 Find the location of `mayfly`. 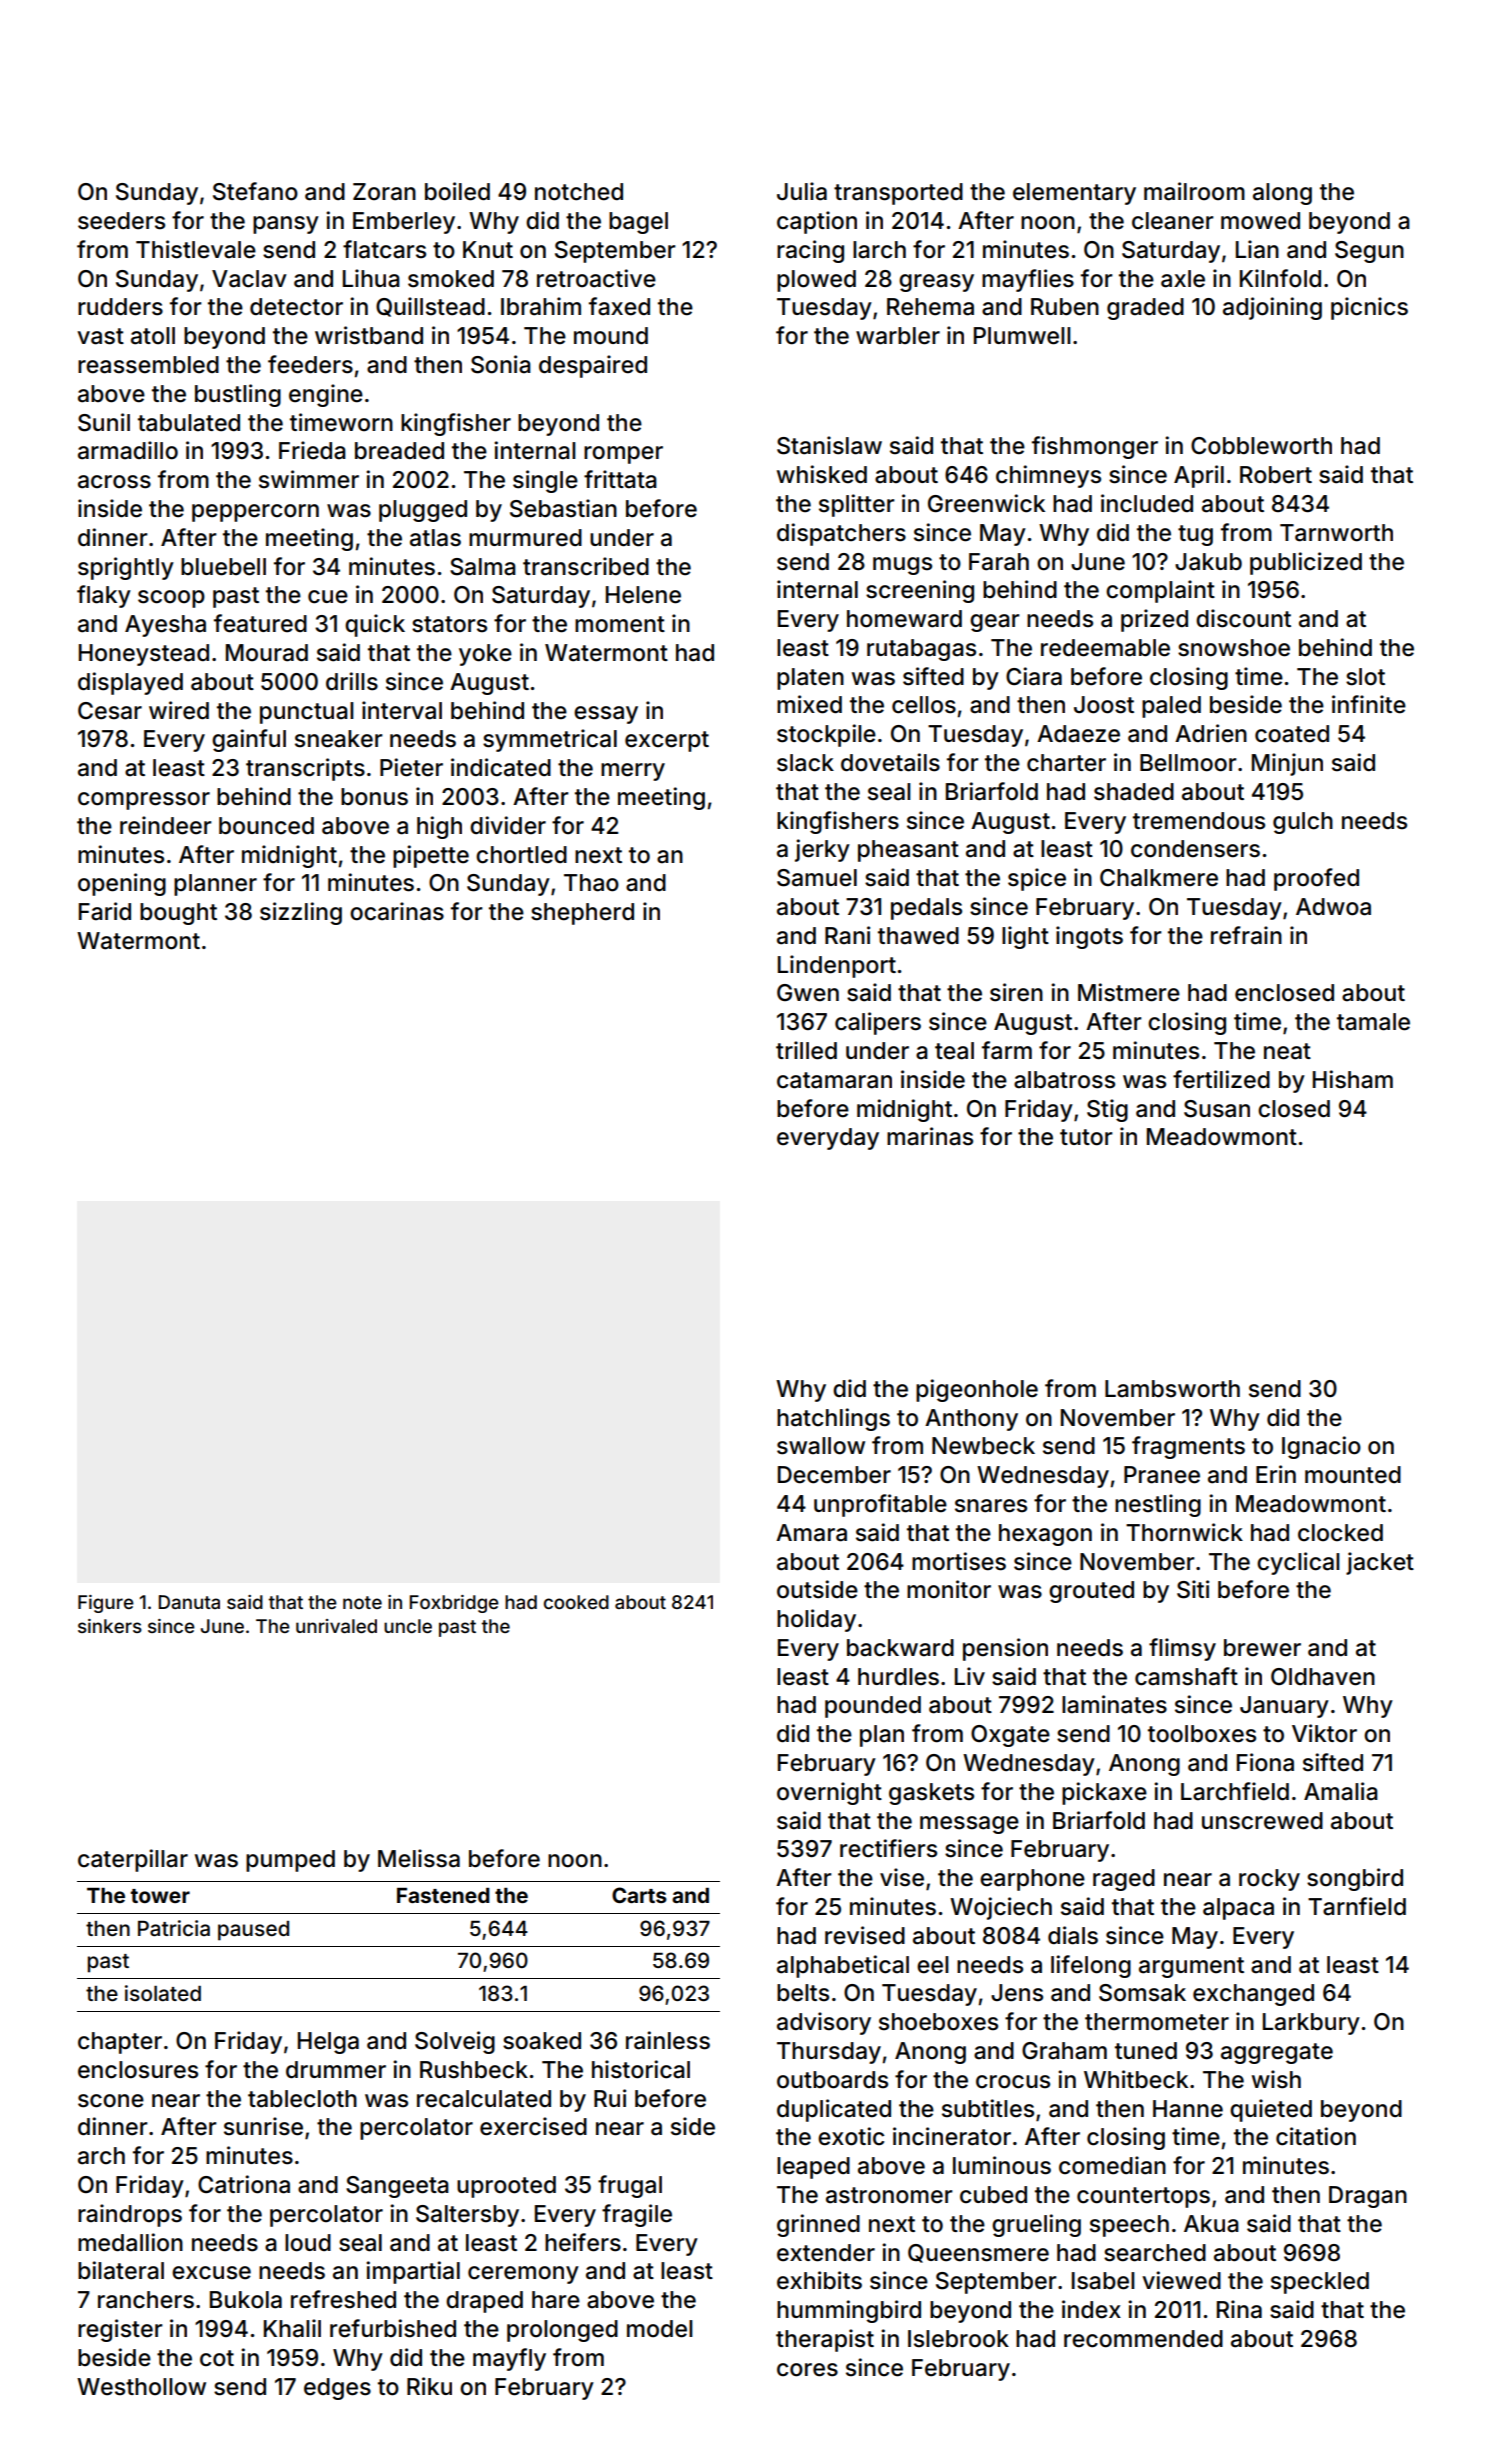

mayfly is located at coordinates (509, 2359).
